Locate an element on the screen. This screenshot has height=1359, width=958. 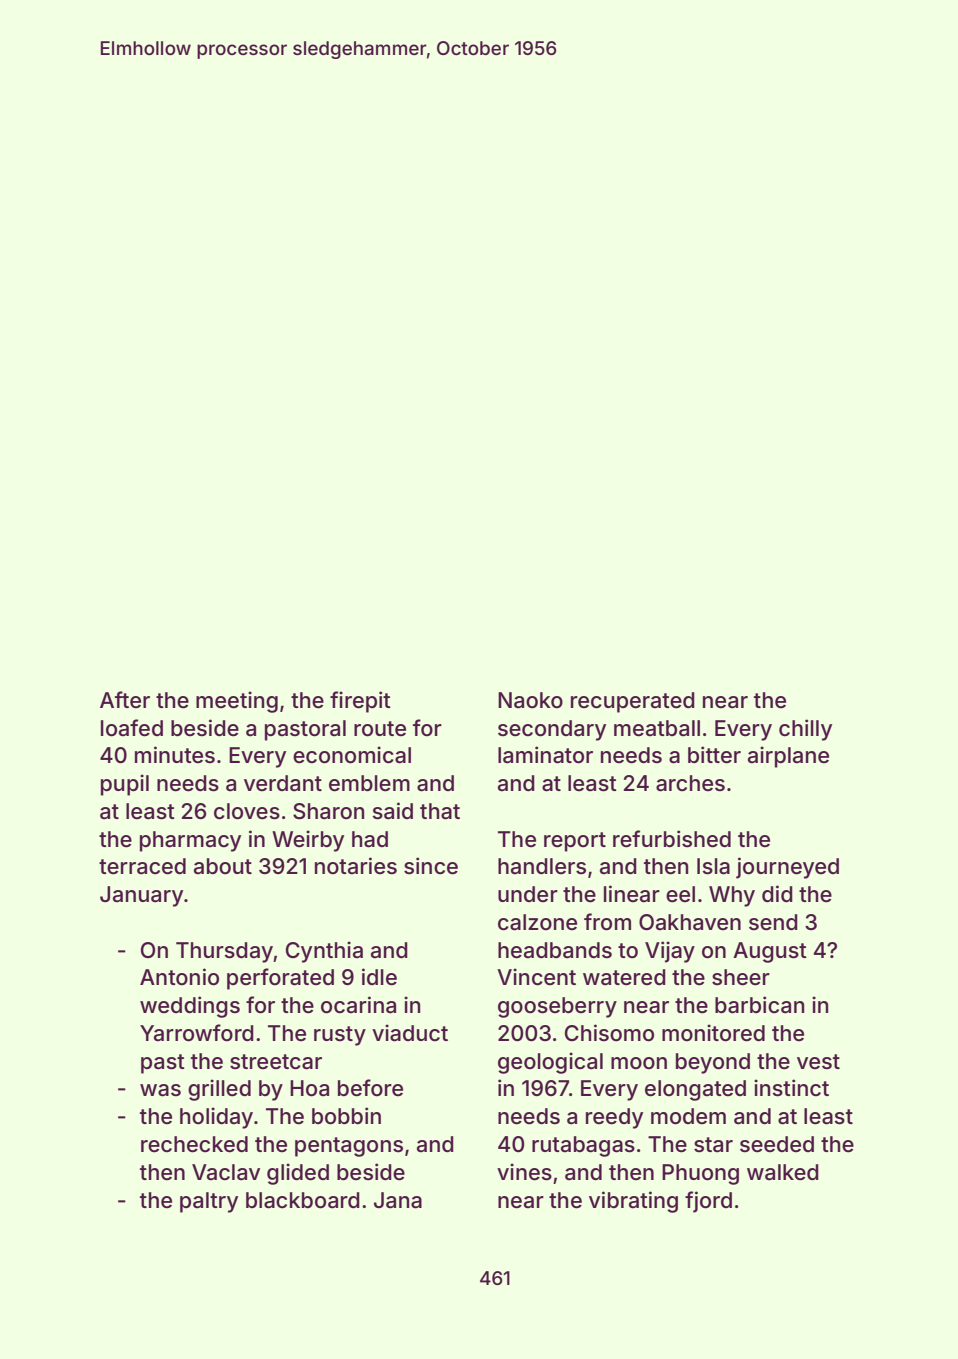
loafed is located at coordinates (132, 728).
